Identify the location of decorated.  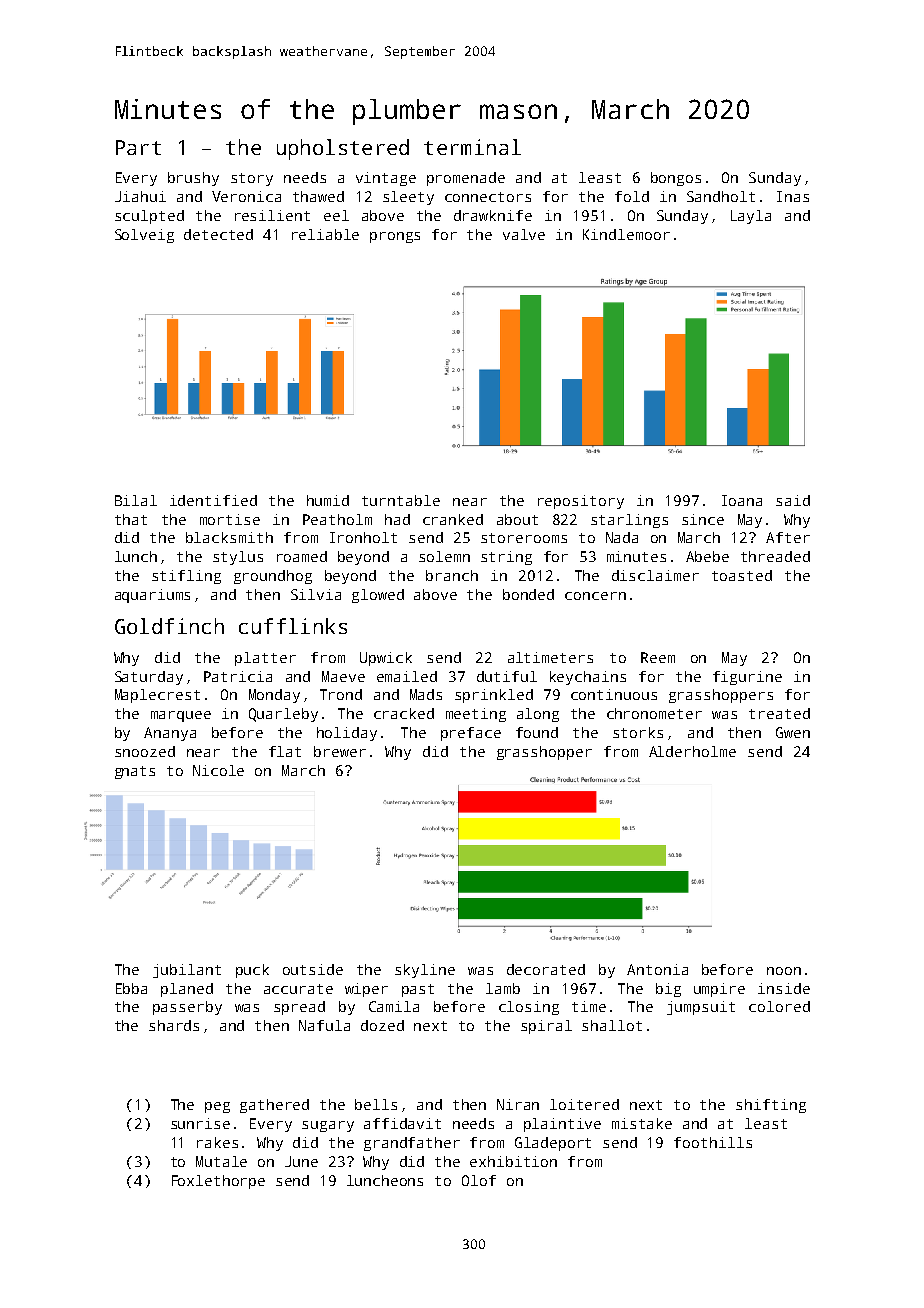
(546, 969).
